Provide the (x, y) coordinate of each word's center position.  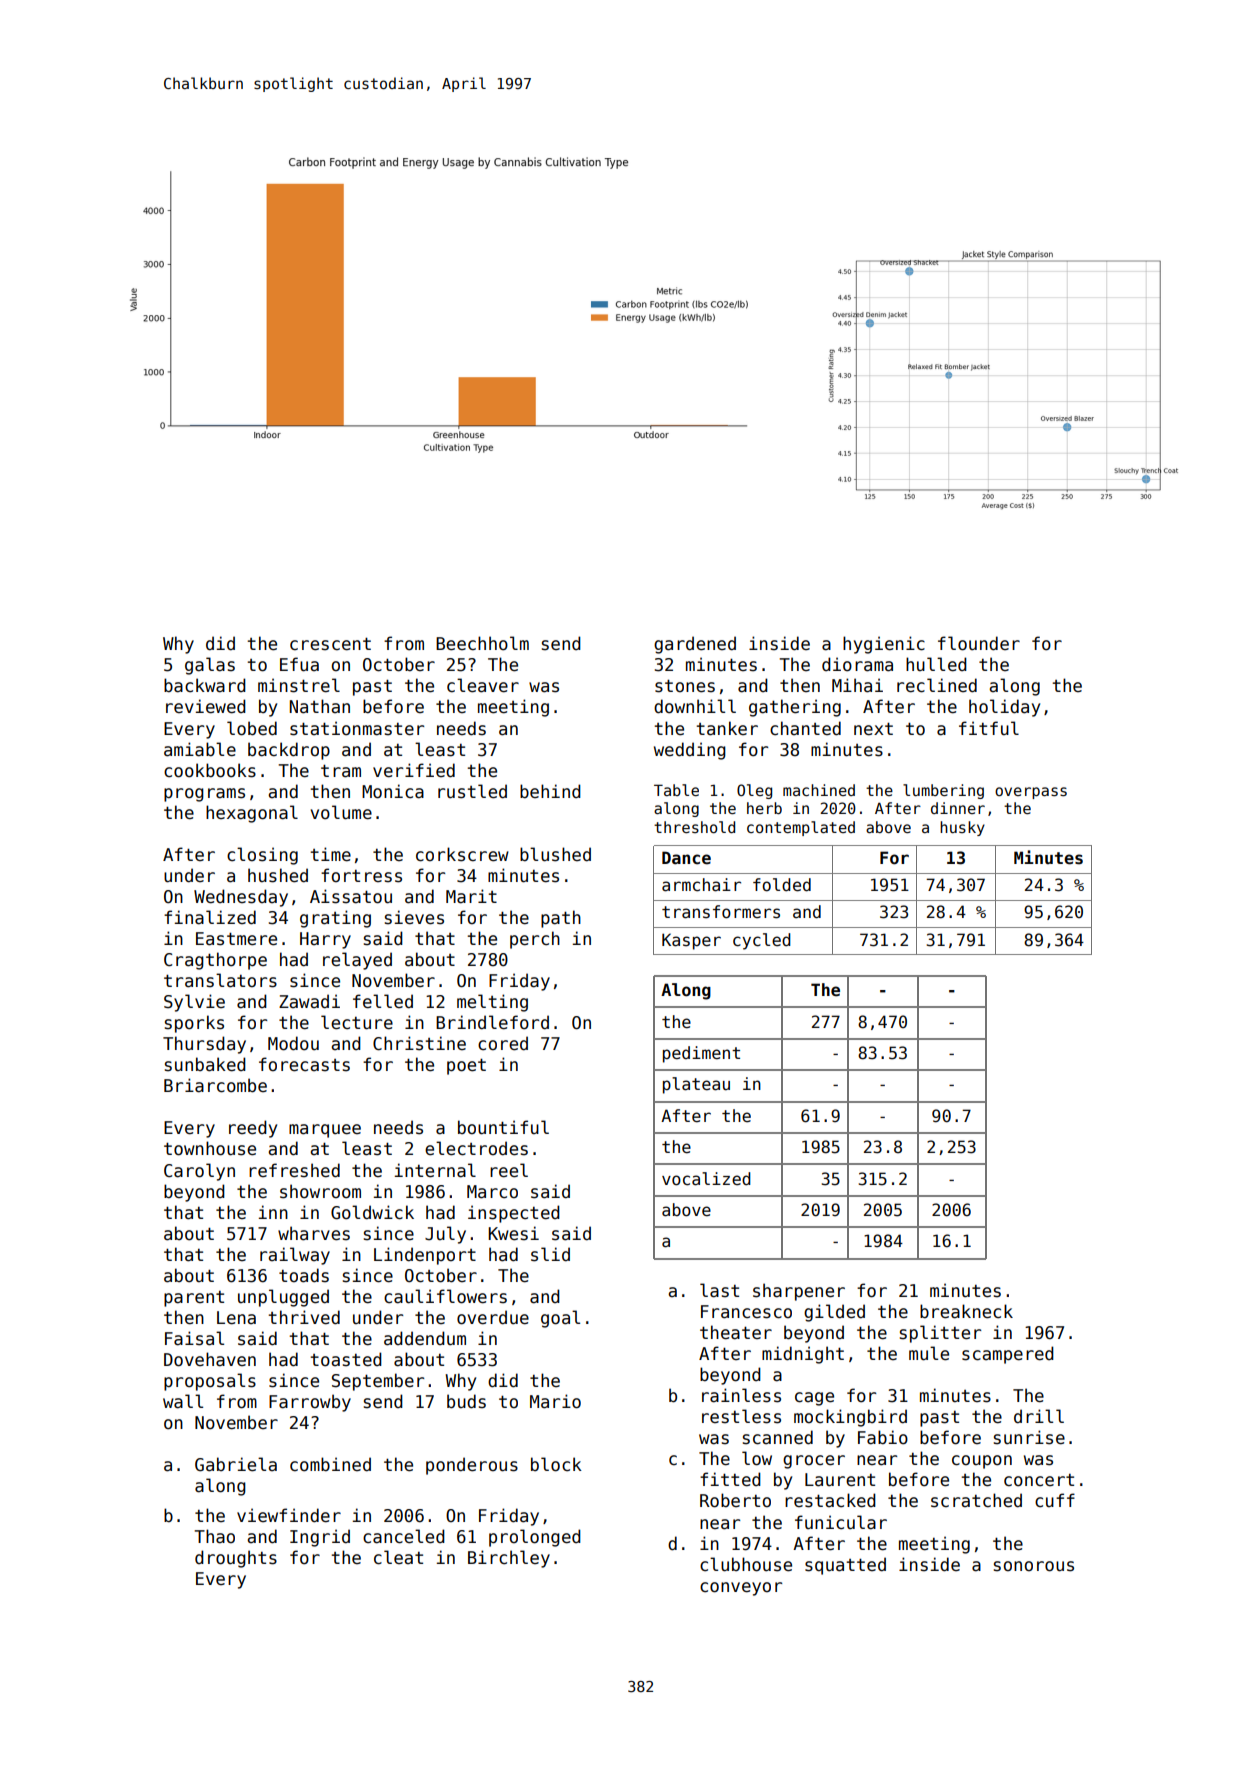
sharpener (799, 1292)
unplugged (283, 1298)
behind (550, 791)
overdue (493, 1317)
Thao (214, 1536)
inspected (514, 1214)
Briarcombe (215, 1085)
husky (962, 828)
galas (210, 666)
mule (929, 1353)
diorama (857, 664)
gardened (695, 645)
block (556, 1464)
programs (204, 795)
